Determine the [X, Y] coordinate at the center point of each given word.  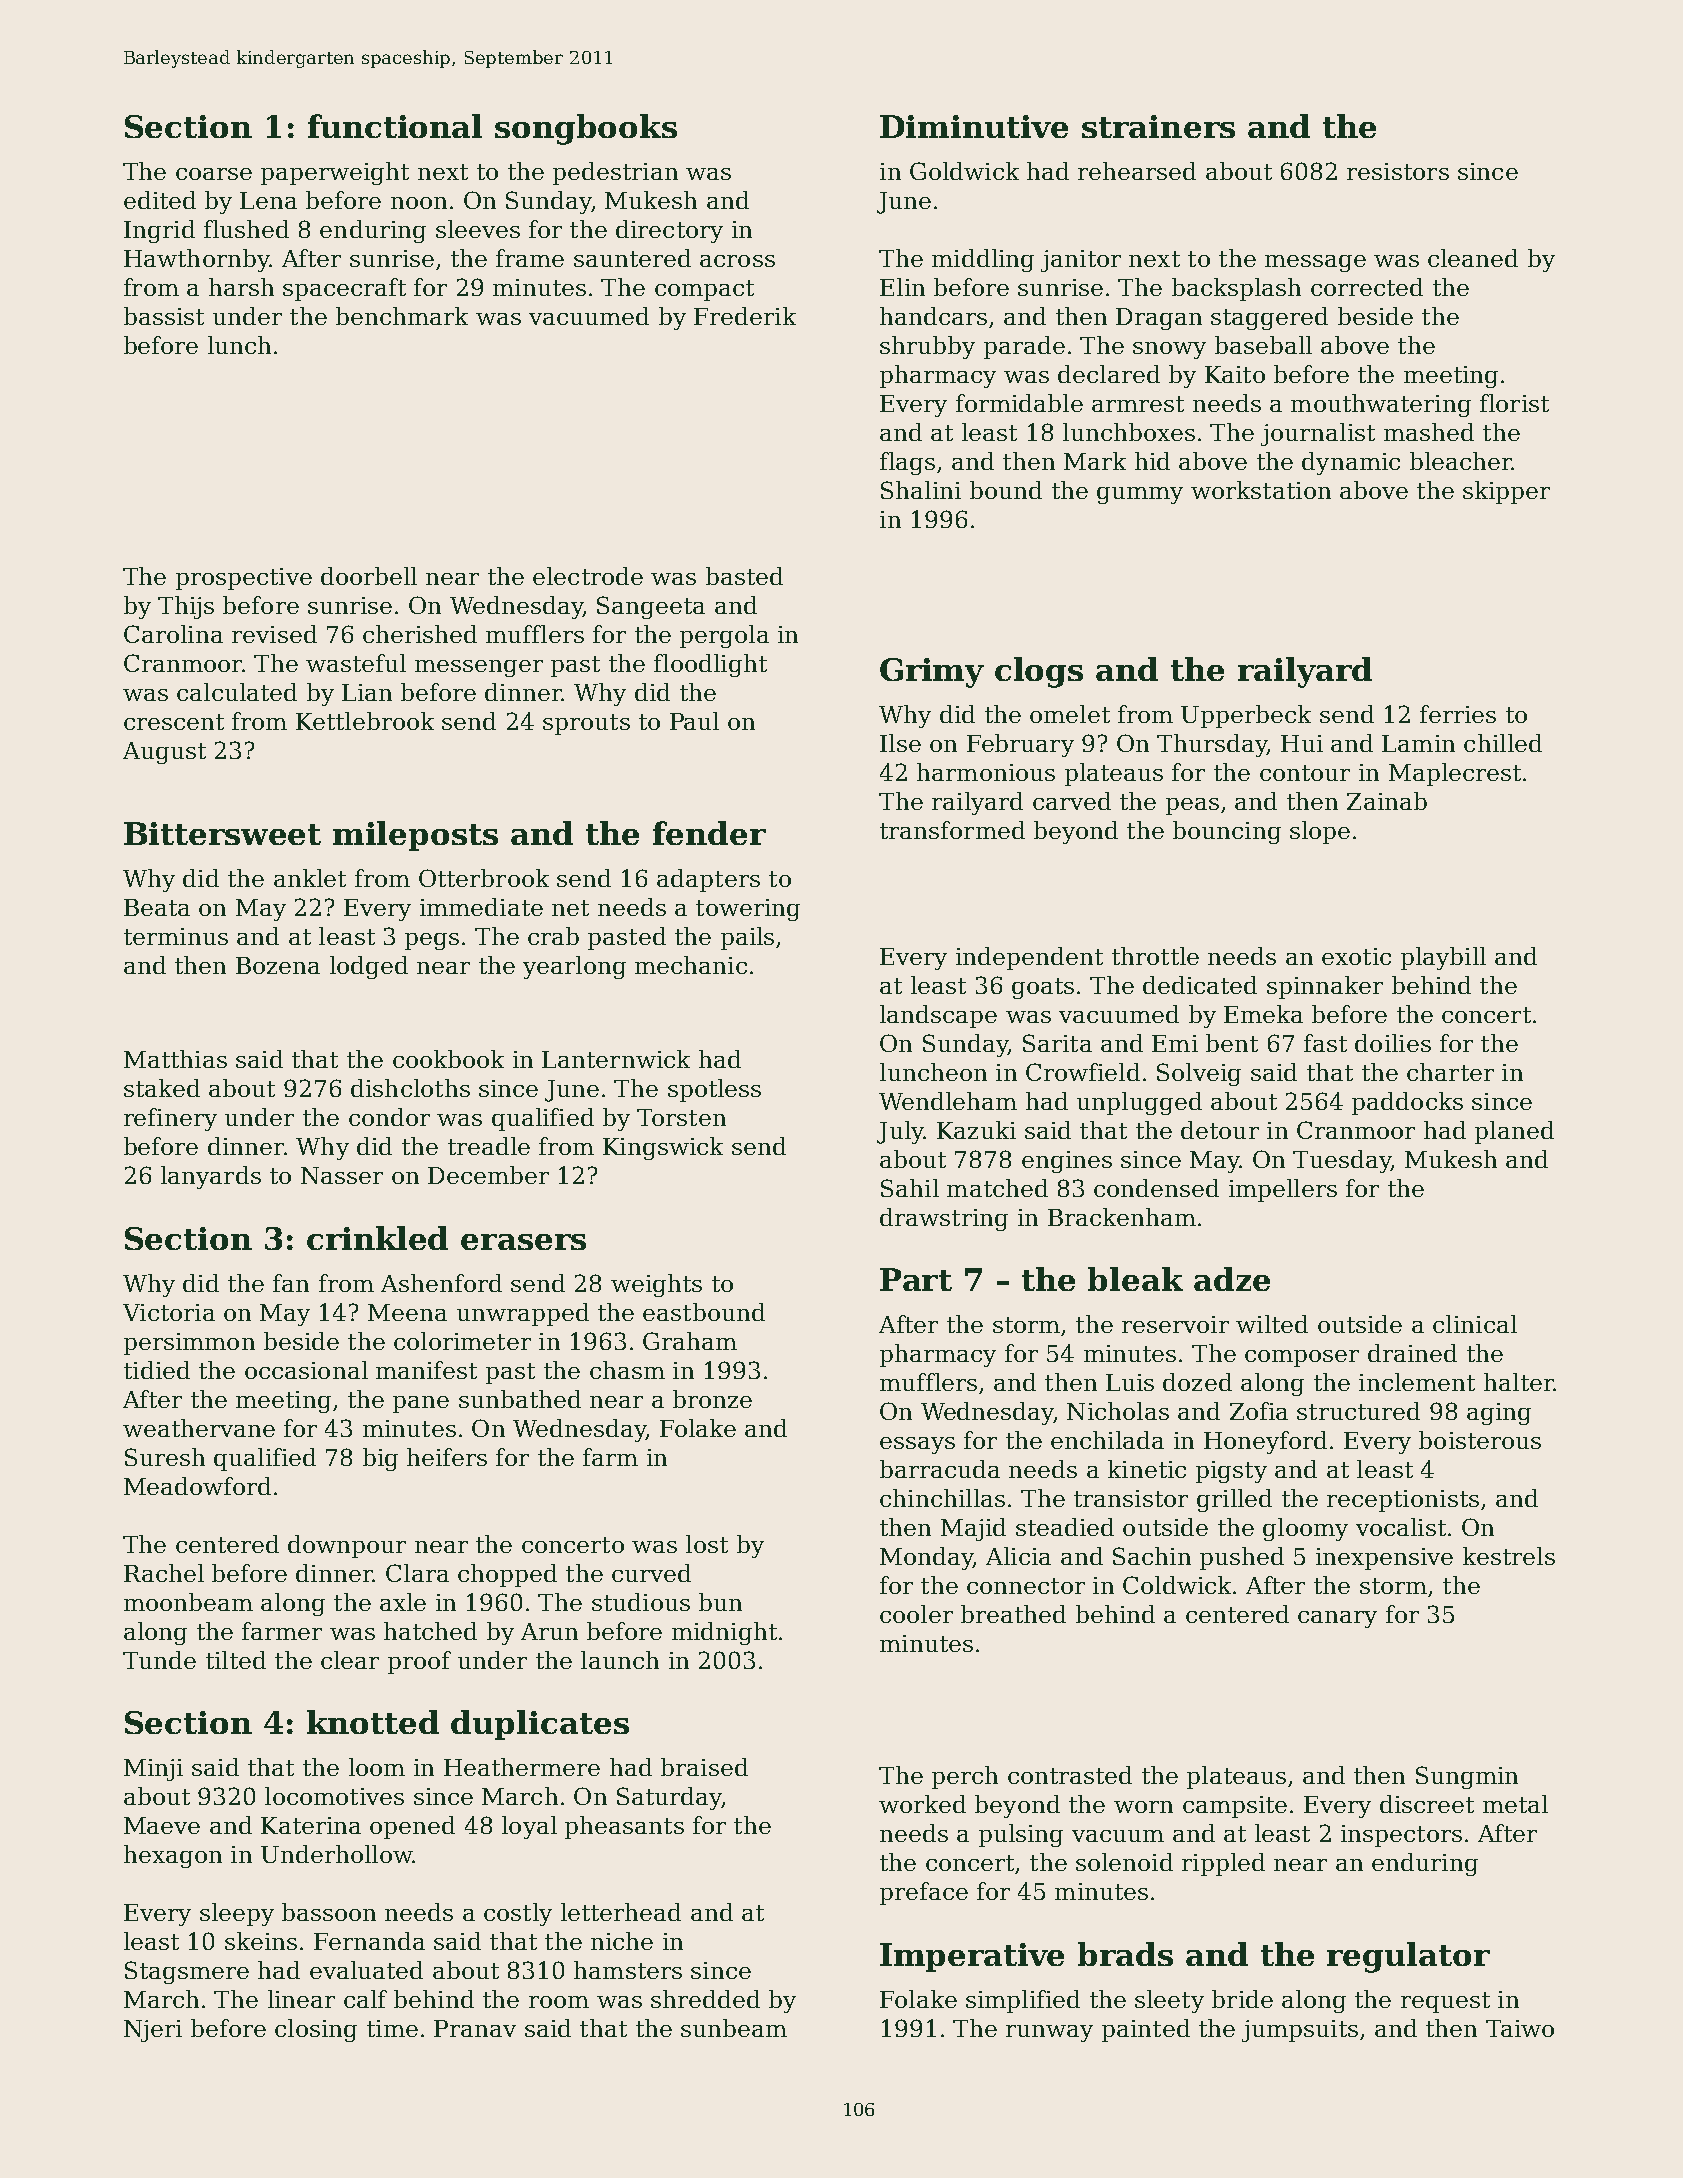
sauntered [632, 258]
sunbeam [734, 2028]
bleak [1135, 1279]
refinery [170, 1119]
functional [395, 126]
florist [1514, 403]
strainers [1158, 126]
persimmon [189, 1344]
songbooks [586, 129]
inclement [1417, 1382]
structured [1358, 1411]
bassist [164, 316]
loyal [529, 1827]
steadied [1065, 1527]
